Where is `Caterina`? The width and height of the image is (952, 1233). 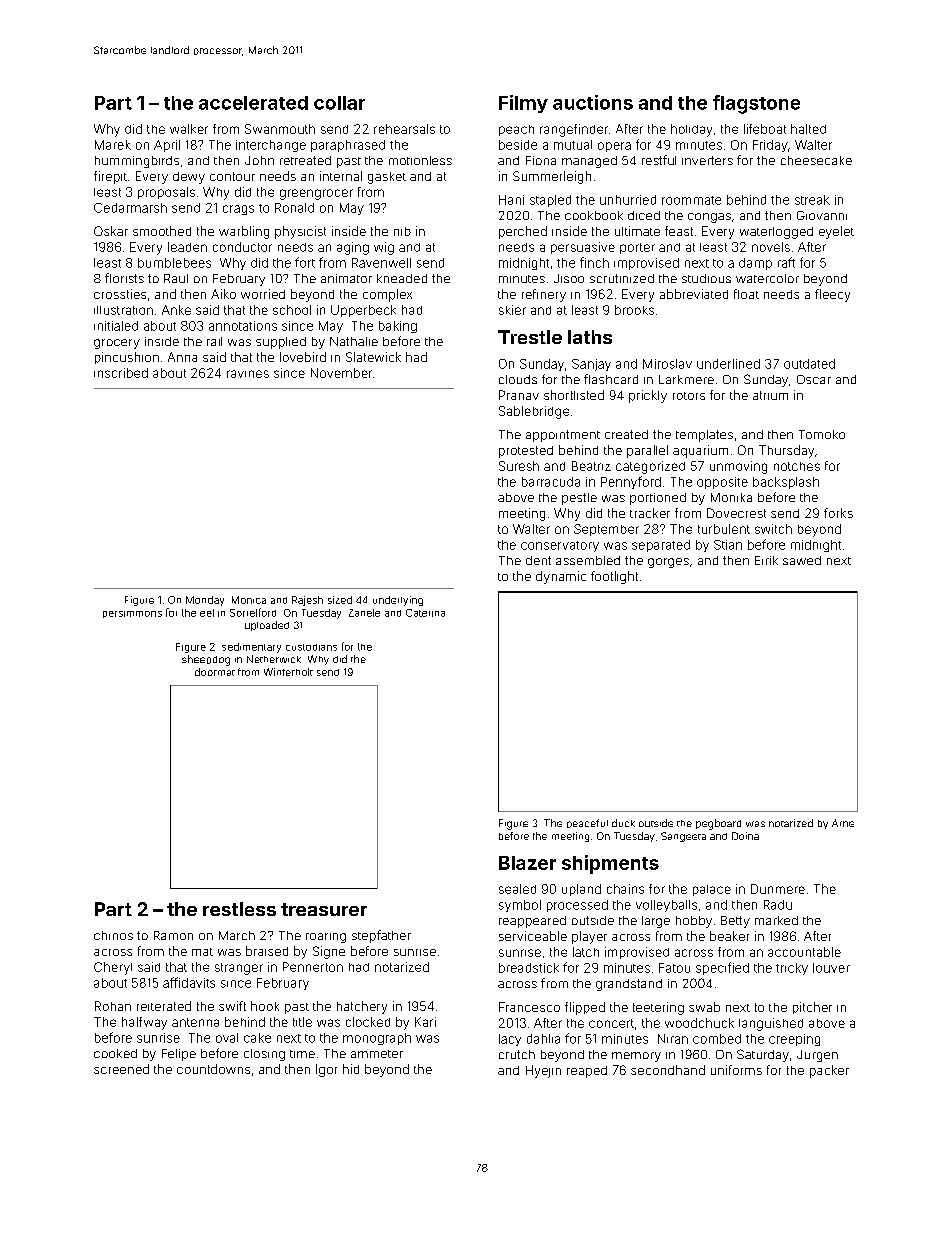 Caterina is located at coordinates (425, 613).
